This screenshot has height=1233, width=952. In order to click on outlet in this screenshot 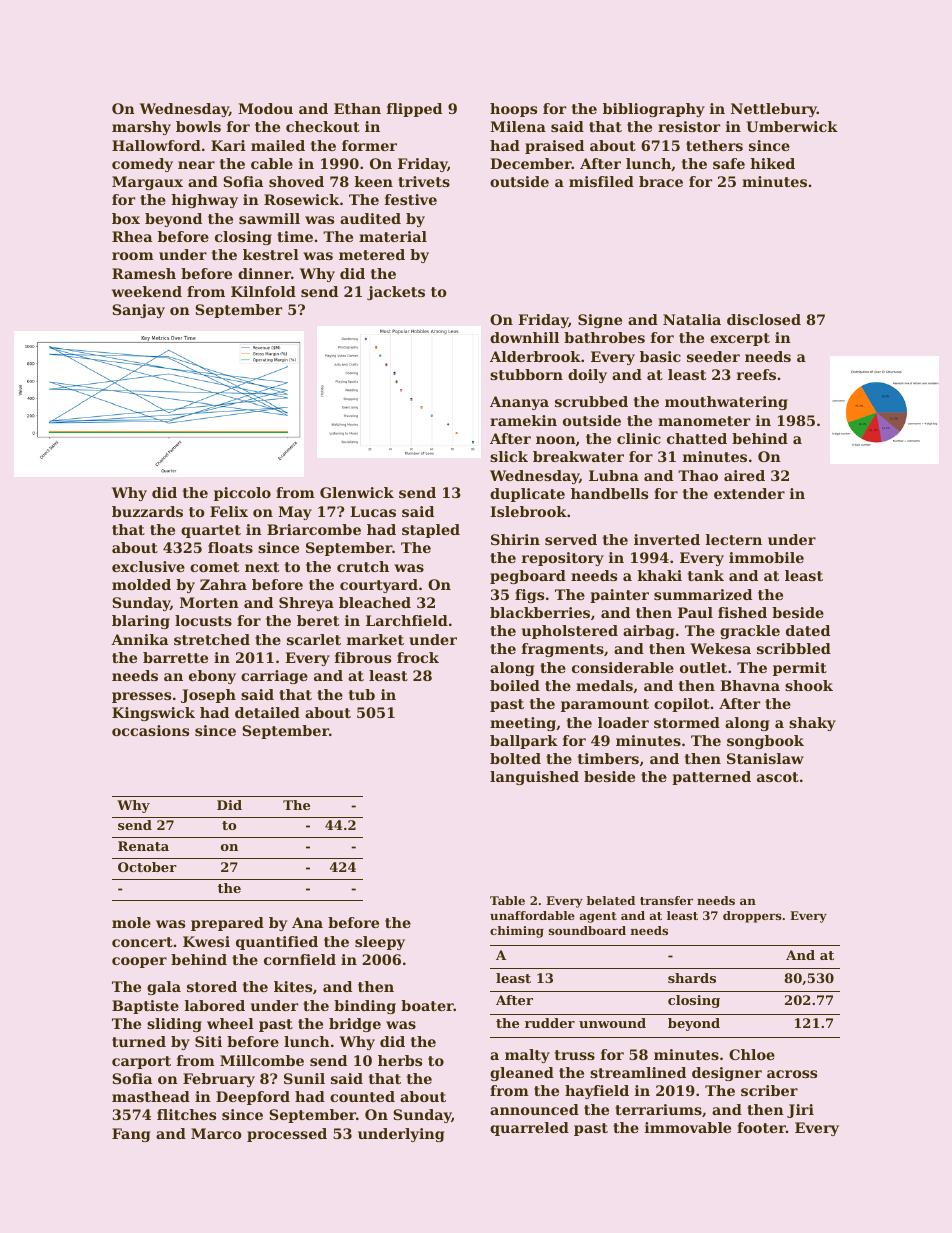, I will do `click(703, 667)`.
